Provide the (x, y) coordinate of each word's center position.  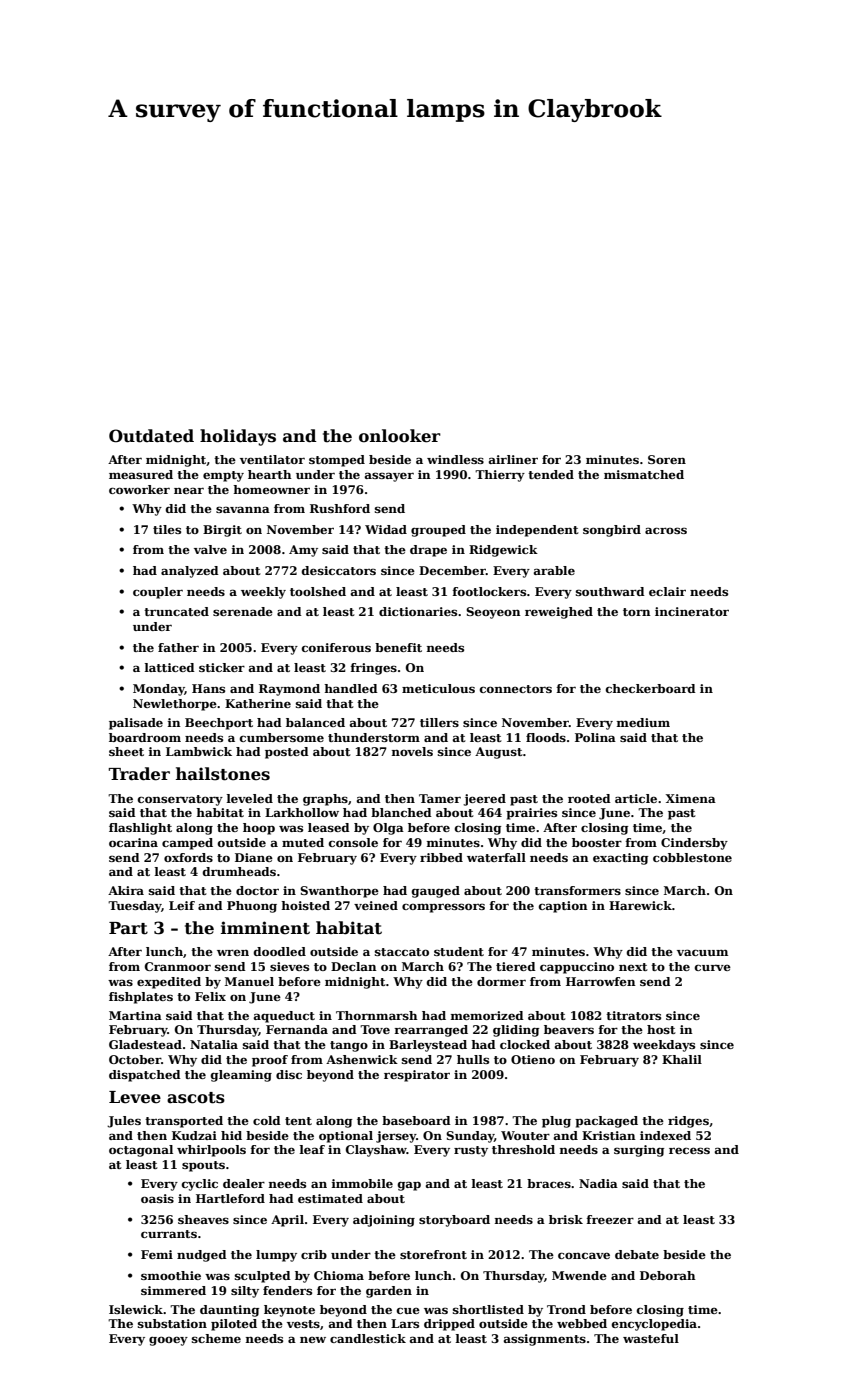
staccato (402, 952)
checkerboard (651, 688)
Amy (303, 551)
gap (409, 1186)
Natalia (214, 1044)
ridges (688, 1122)
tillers (439, 722)
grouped (438, 531)
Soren (667, 459)
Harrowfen (601, 981)
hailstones (223, 774)
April (287, 1221)
